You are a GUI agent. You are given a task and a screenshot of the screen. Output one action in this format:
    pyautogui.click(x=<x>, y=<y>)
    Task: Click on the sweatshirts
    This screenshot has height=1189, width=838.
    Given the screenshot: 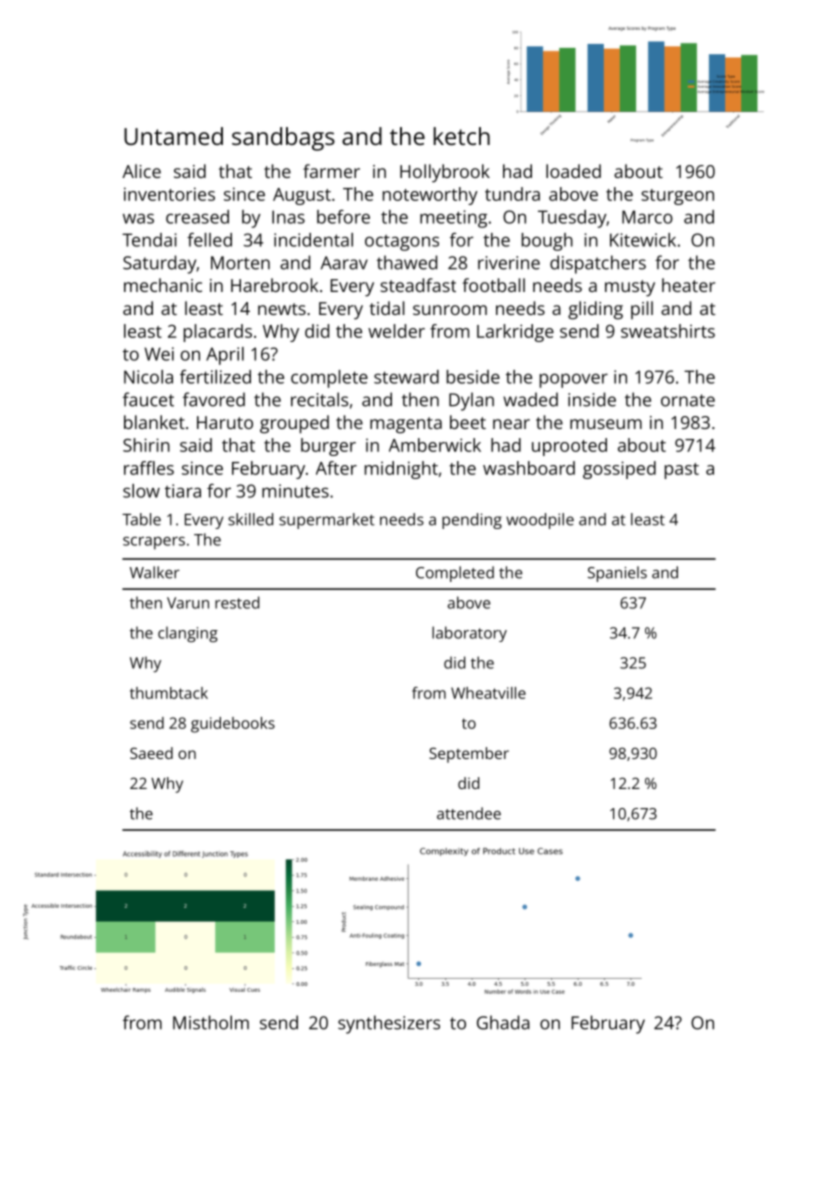 What is the action you would take?
    pyautogui.click(x=668, y=331)
